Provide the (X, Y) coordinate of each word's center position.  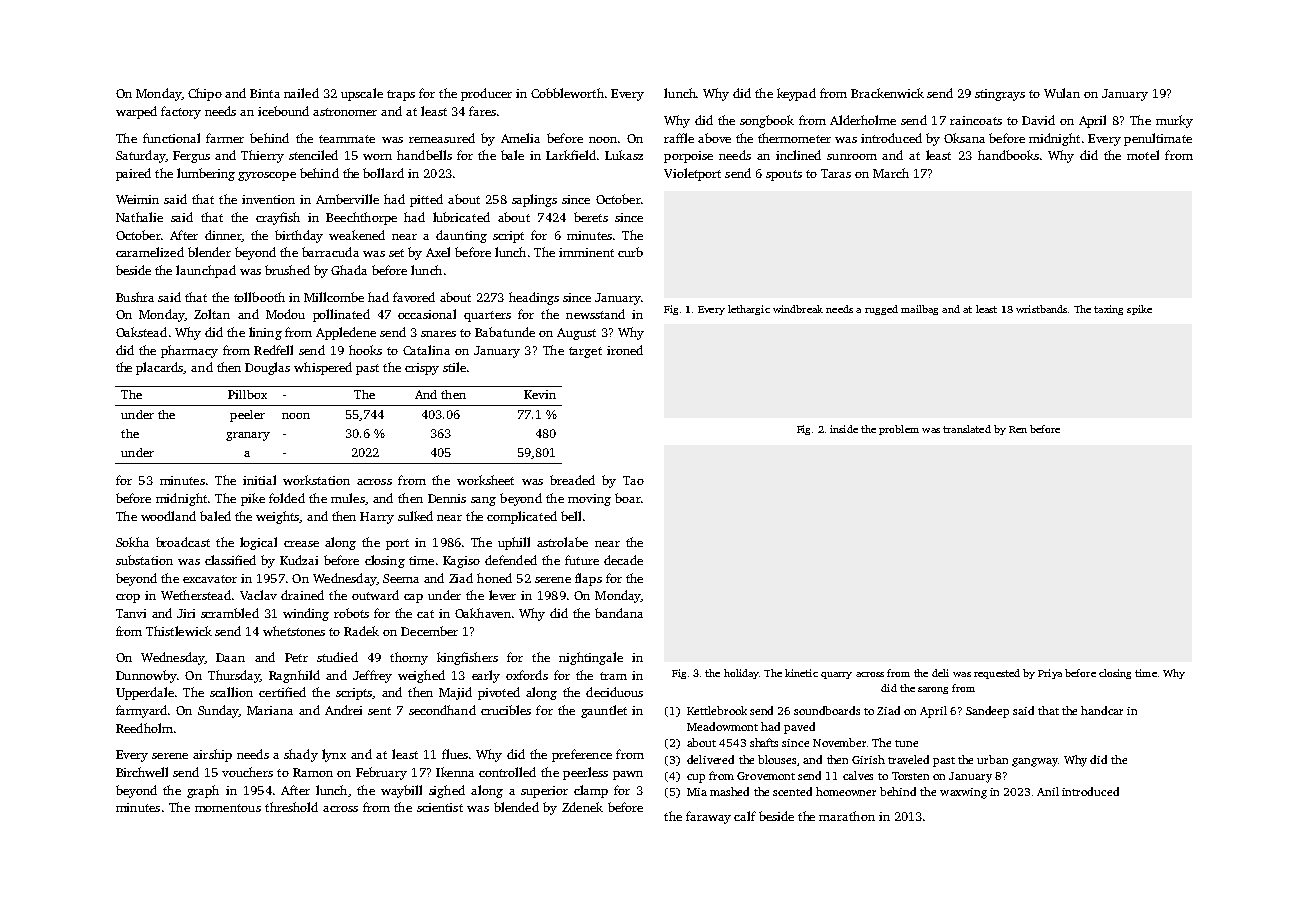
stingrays (1000, 95)
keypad (796, 94)
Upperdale (145, 693)
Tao (633, 480)
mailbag (919, 310)
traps (401, 95)
